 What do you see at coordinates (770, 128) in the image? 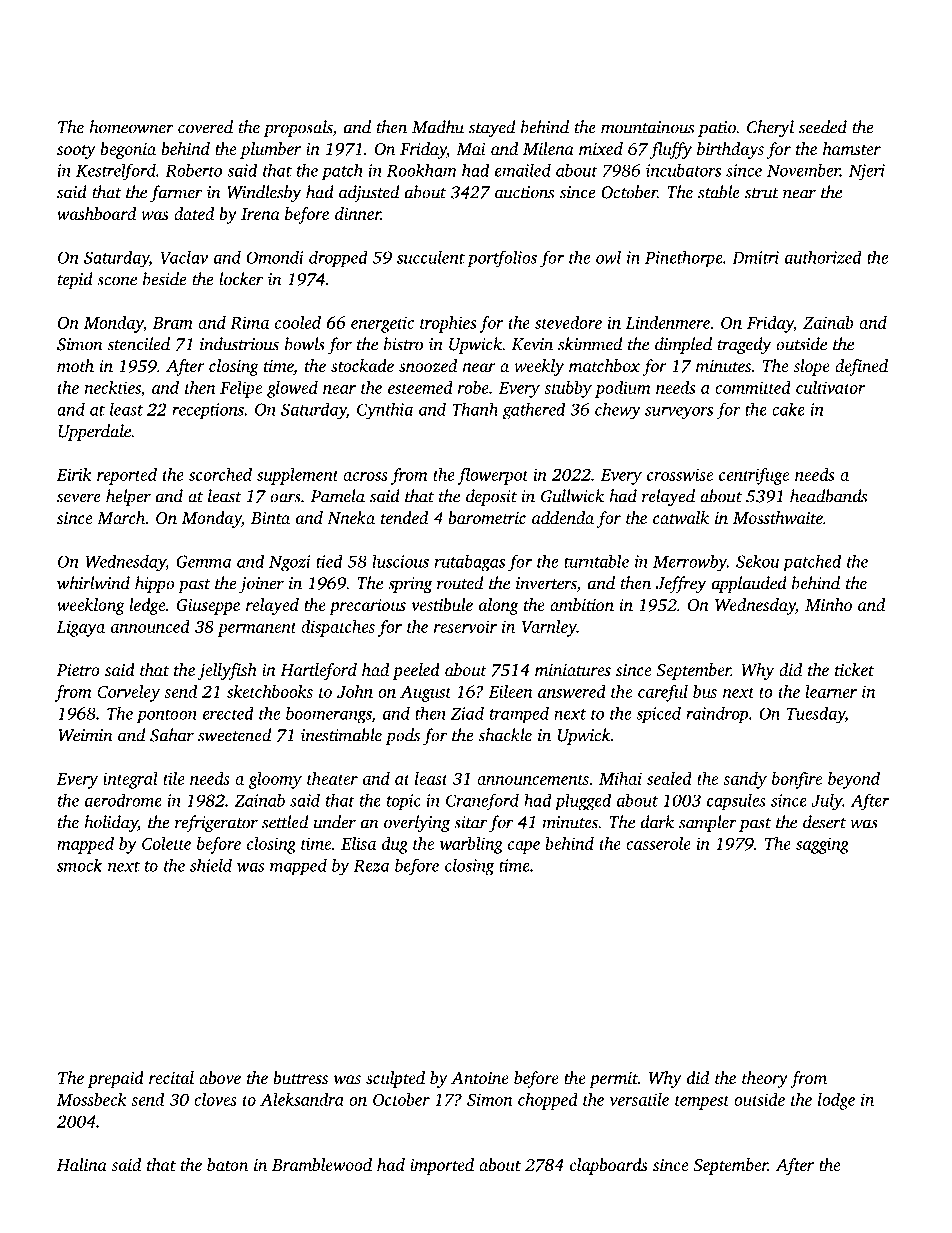
I see `Cheryl` at bounding box center [770, 128].
